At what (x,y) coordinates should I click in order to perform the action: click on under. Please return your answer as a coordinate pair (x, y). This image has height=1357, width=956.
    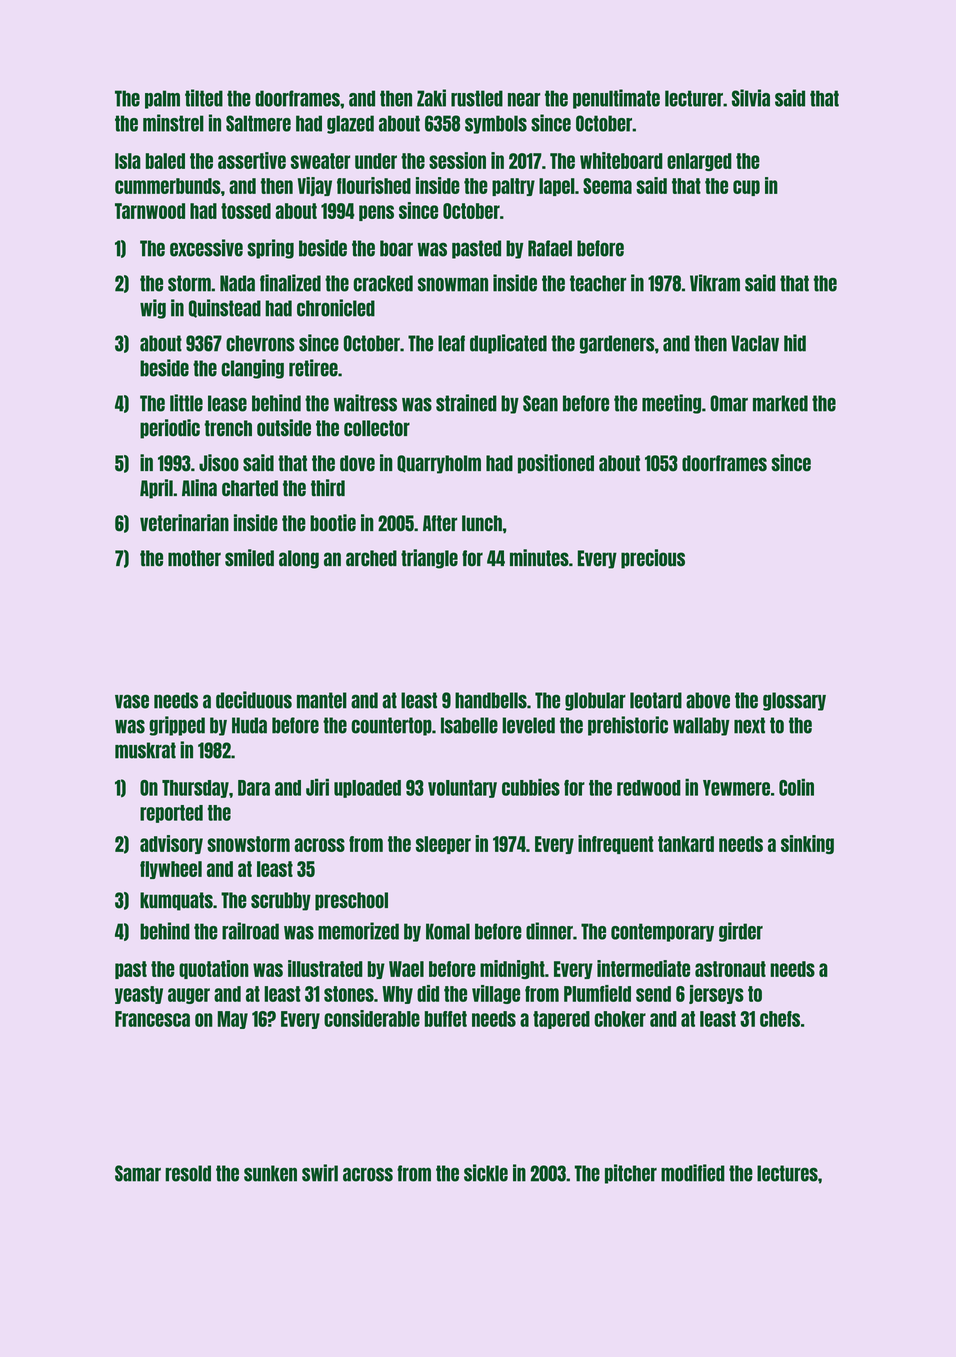
    Looking at the image, I should click on (376, 161).
